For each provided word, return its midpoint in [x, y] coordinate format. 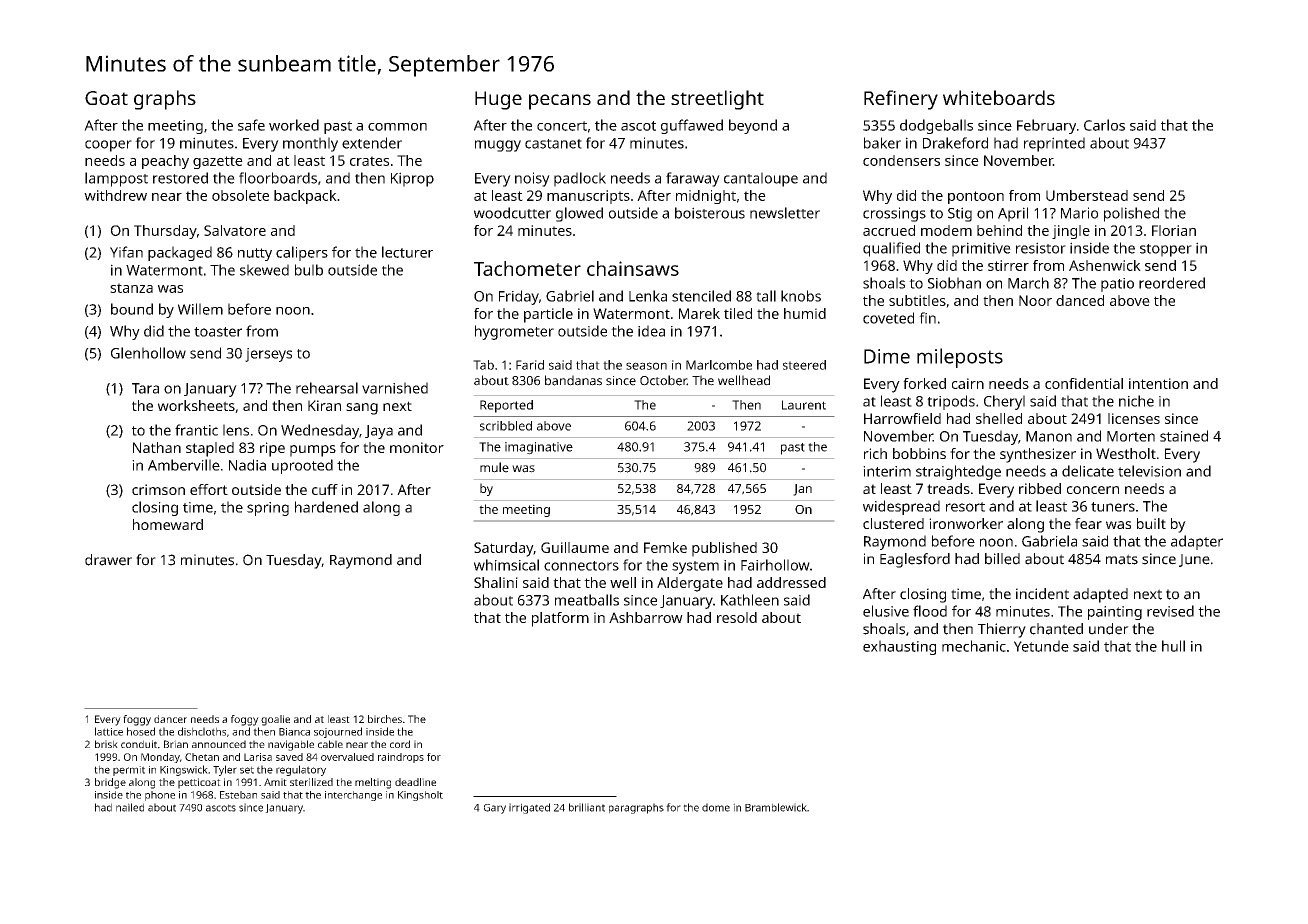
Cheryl [1004, 402]
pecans [560, 102]
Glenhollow [148, 353]
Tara [145, 388]
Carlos [1104, 125]
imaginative [539, 448]
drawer [108, 560]
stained [1184, 436]
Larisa [258, 757]
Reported [506, 406]
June [1194, 560]
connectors [581, 566]
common [397, 127]
